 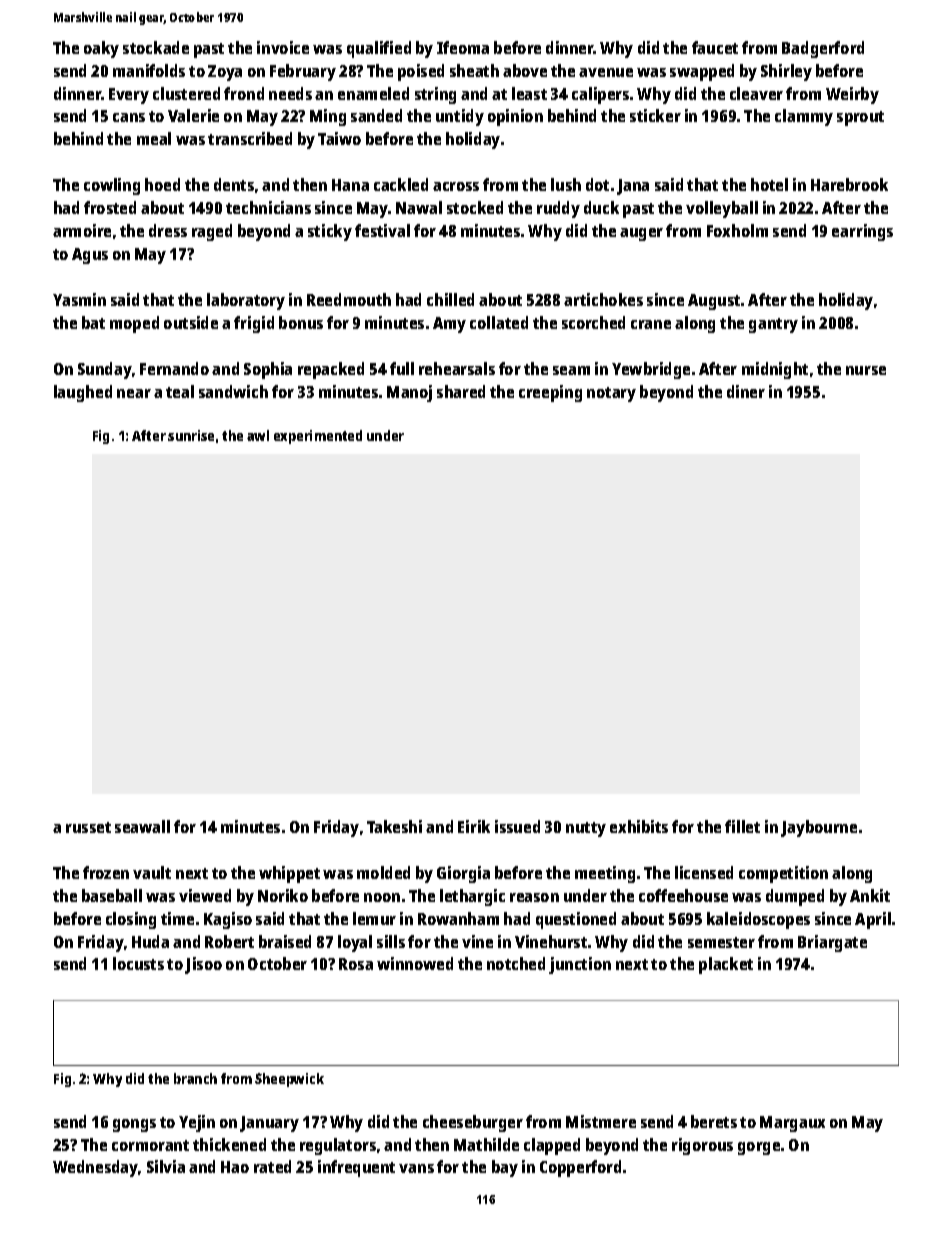 I want to click on qualified, so click(x=379, y=49).
